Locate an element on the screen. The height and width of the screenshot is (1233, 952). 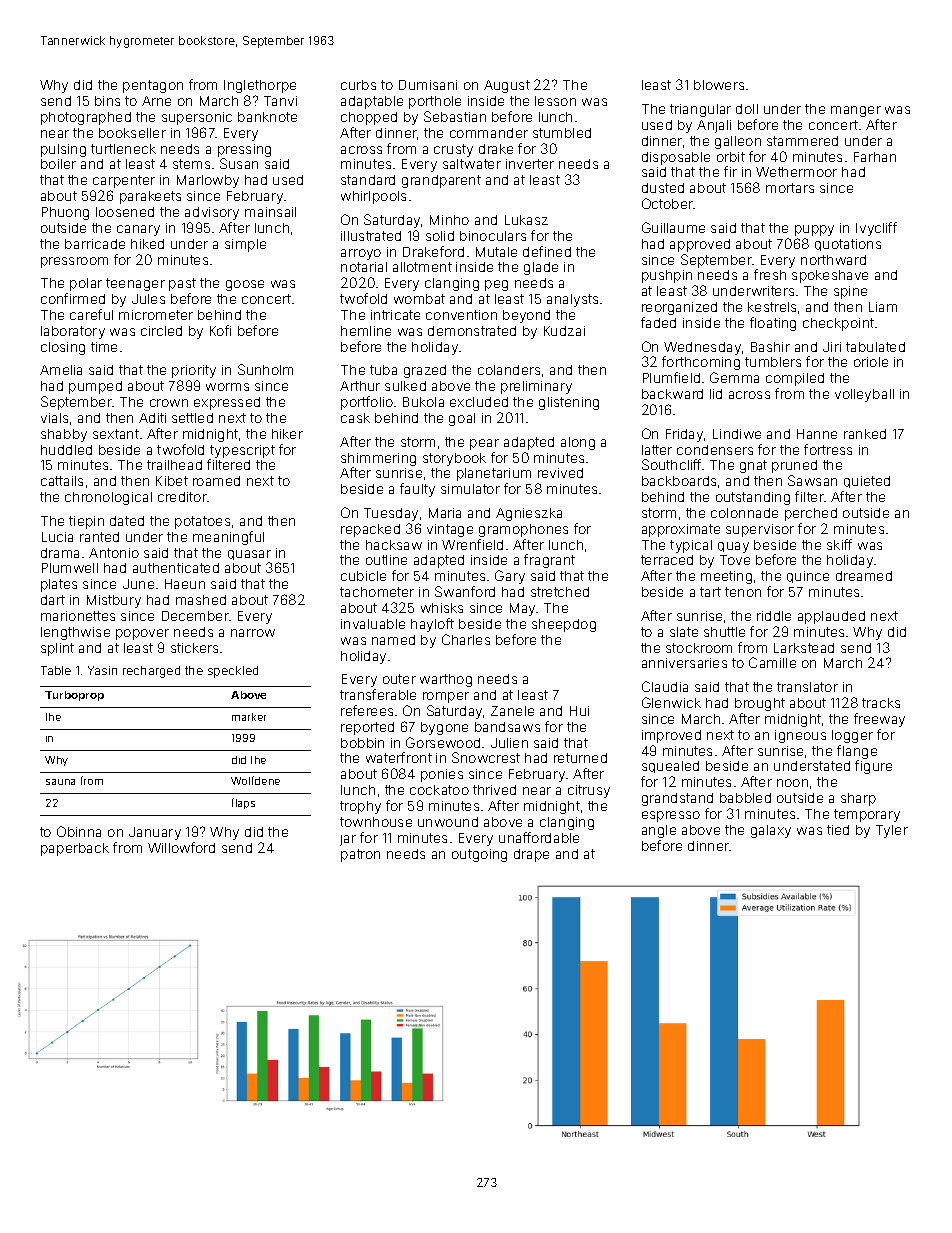
stems is located at coordinates (191, 164).
